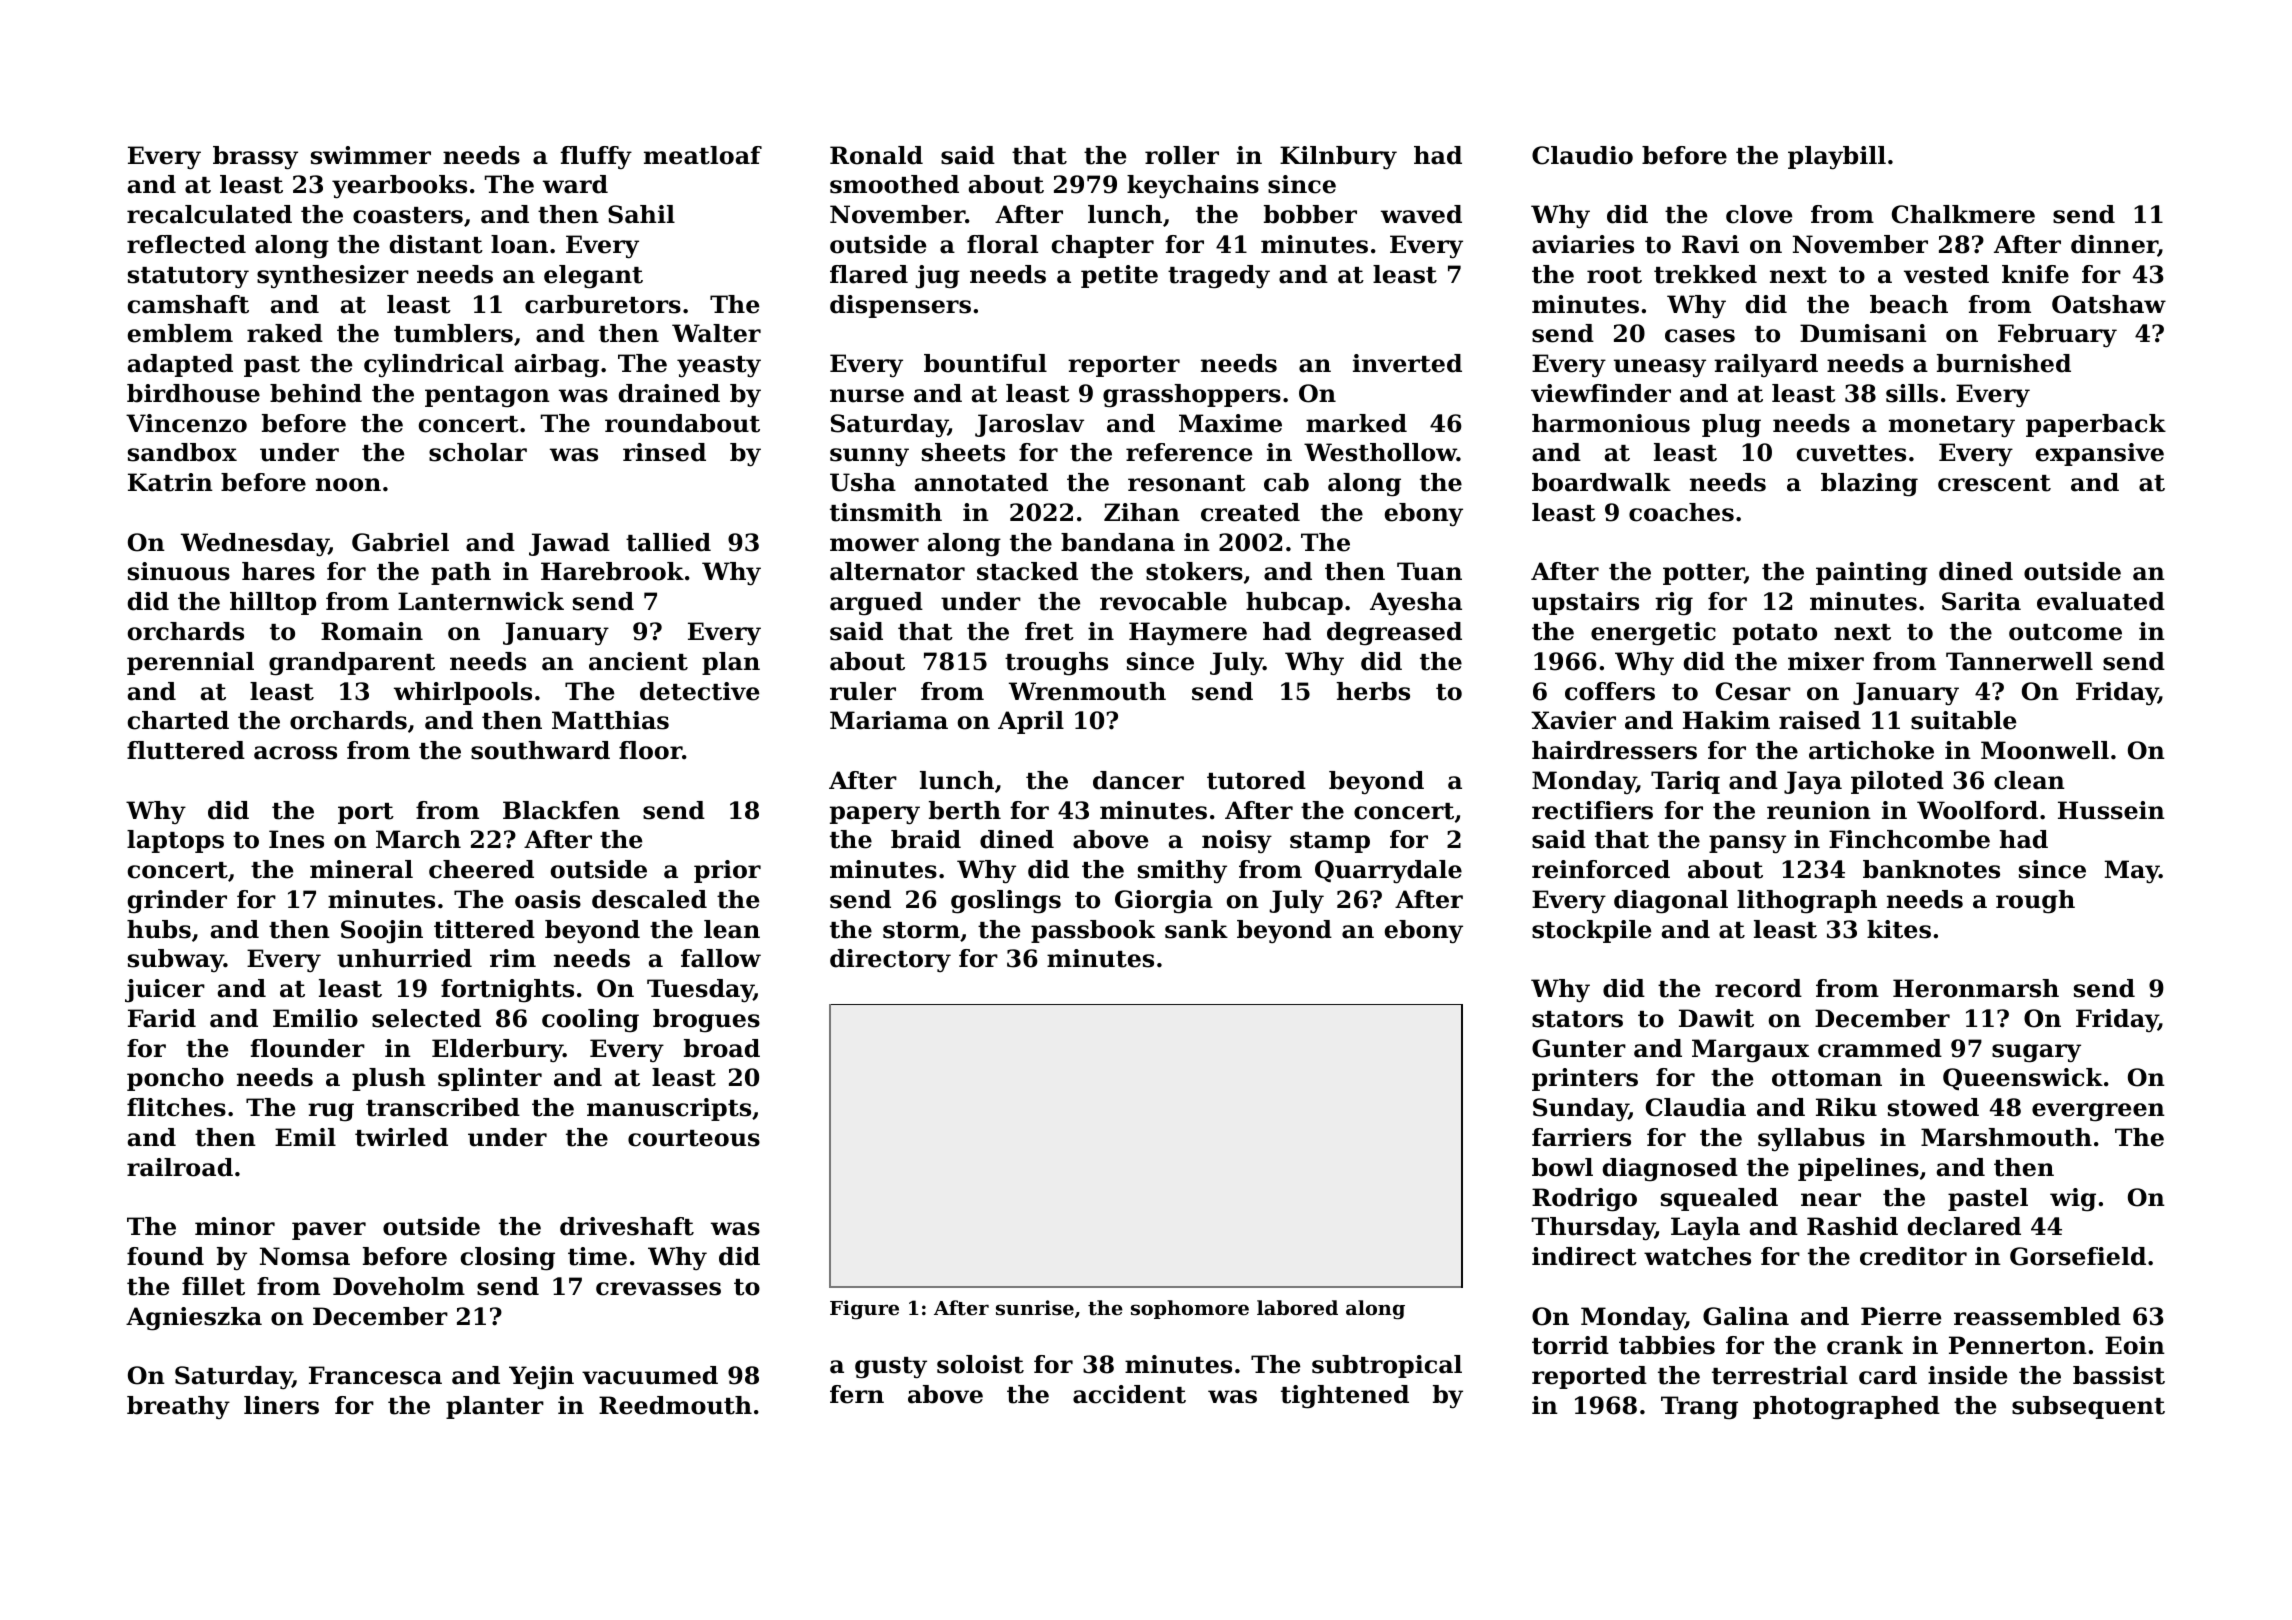  What do you see at coordinates (1407, 363) in the document?
I see `inverted` at bounding box center [1407, 363].
